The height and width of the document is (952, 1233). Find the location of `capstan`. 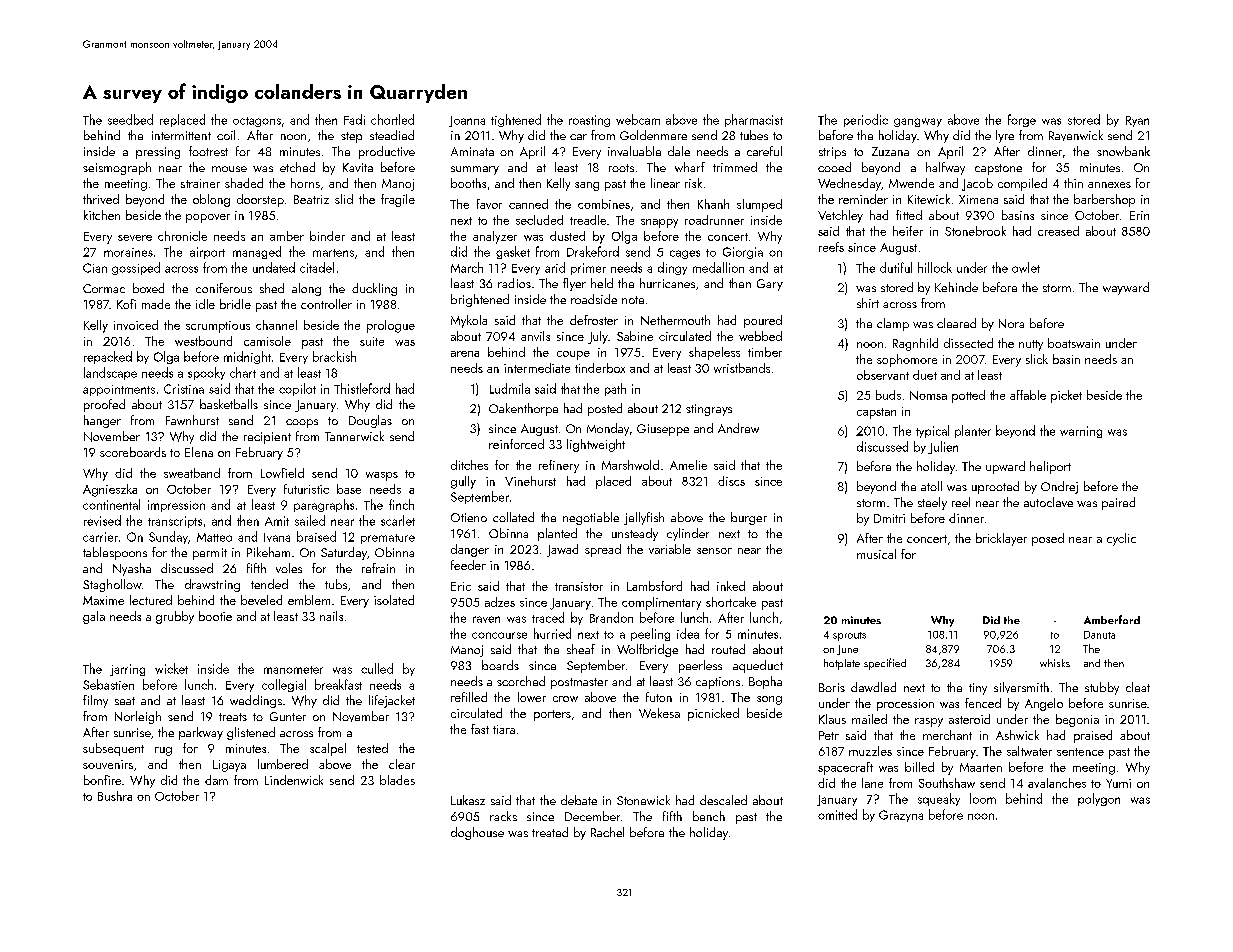

capstan is located at coordinates (876, 413).
